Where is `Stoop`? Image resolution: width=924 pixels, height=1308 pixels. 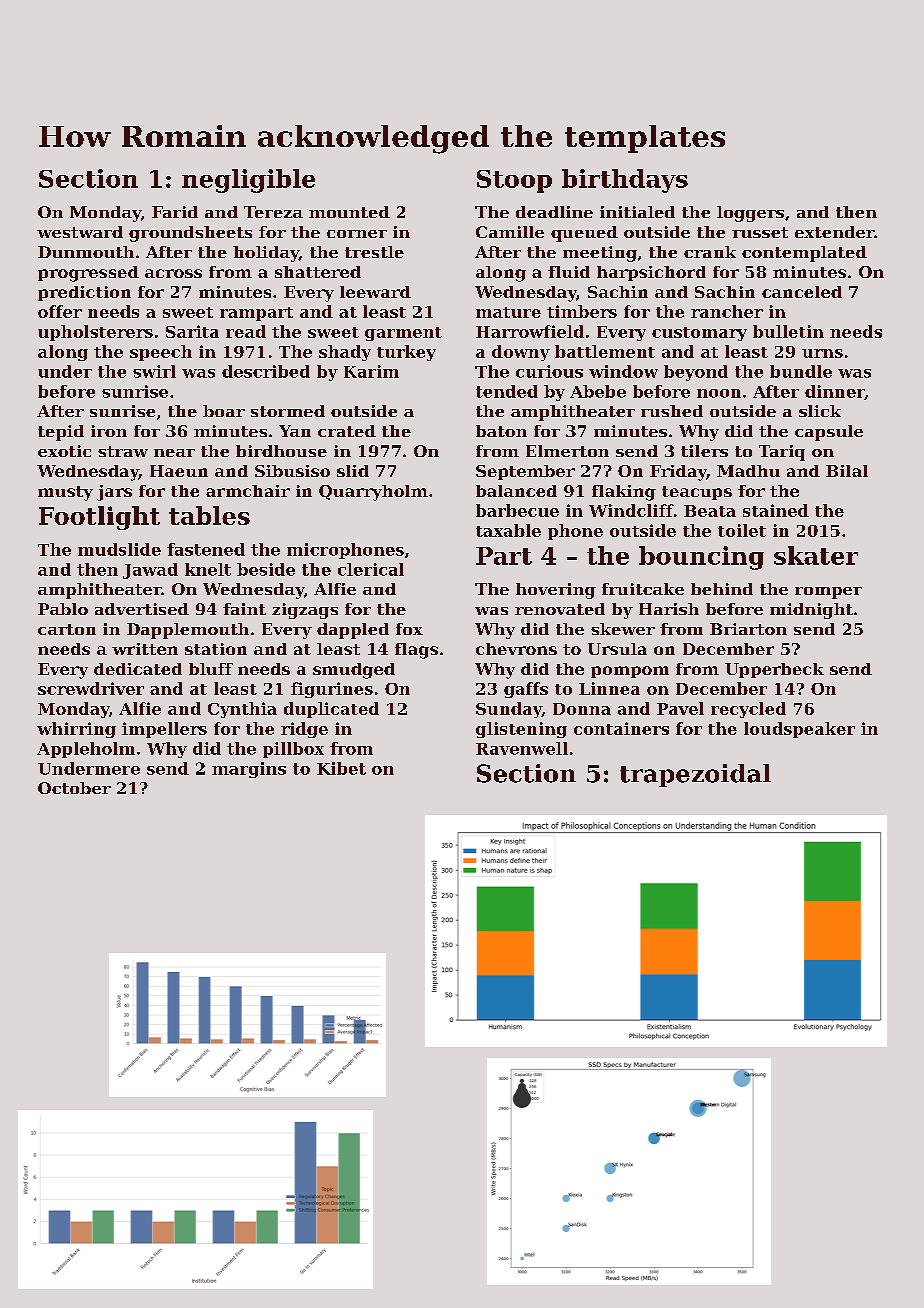 Stoop is located at coordinates (514, 181).
